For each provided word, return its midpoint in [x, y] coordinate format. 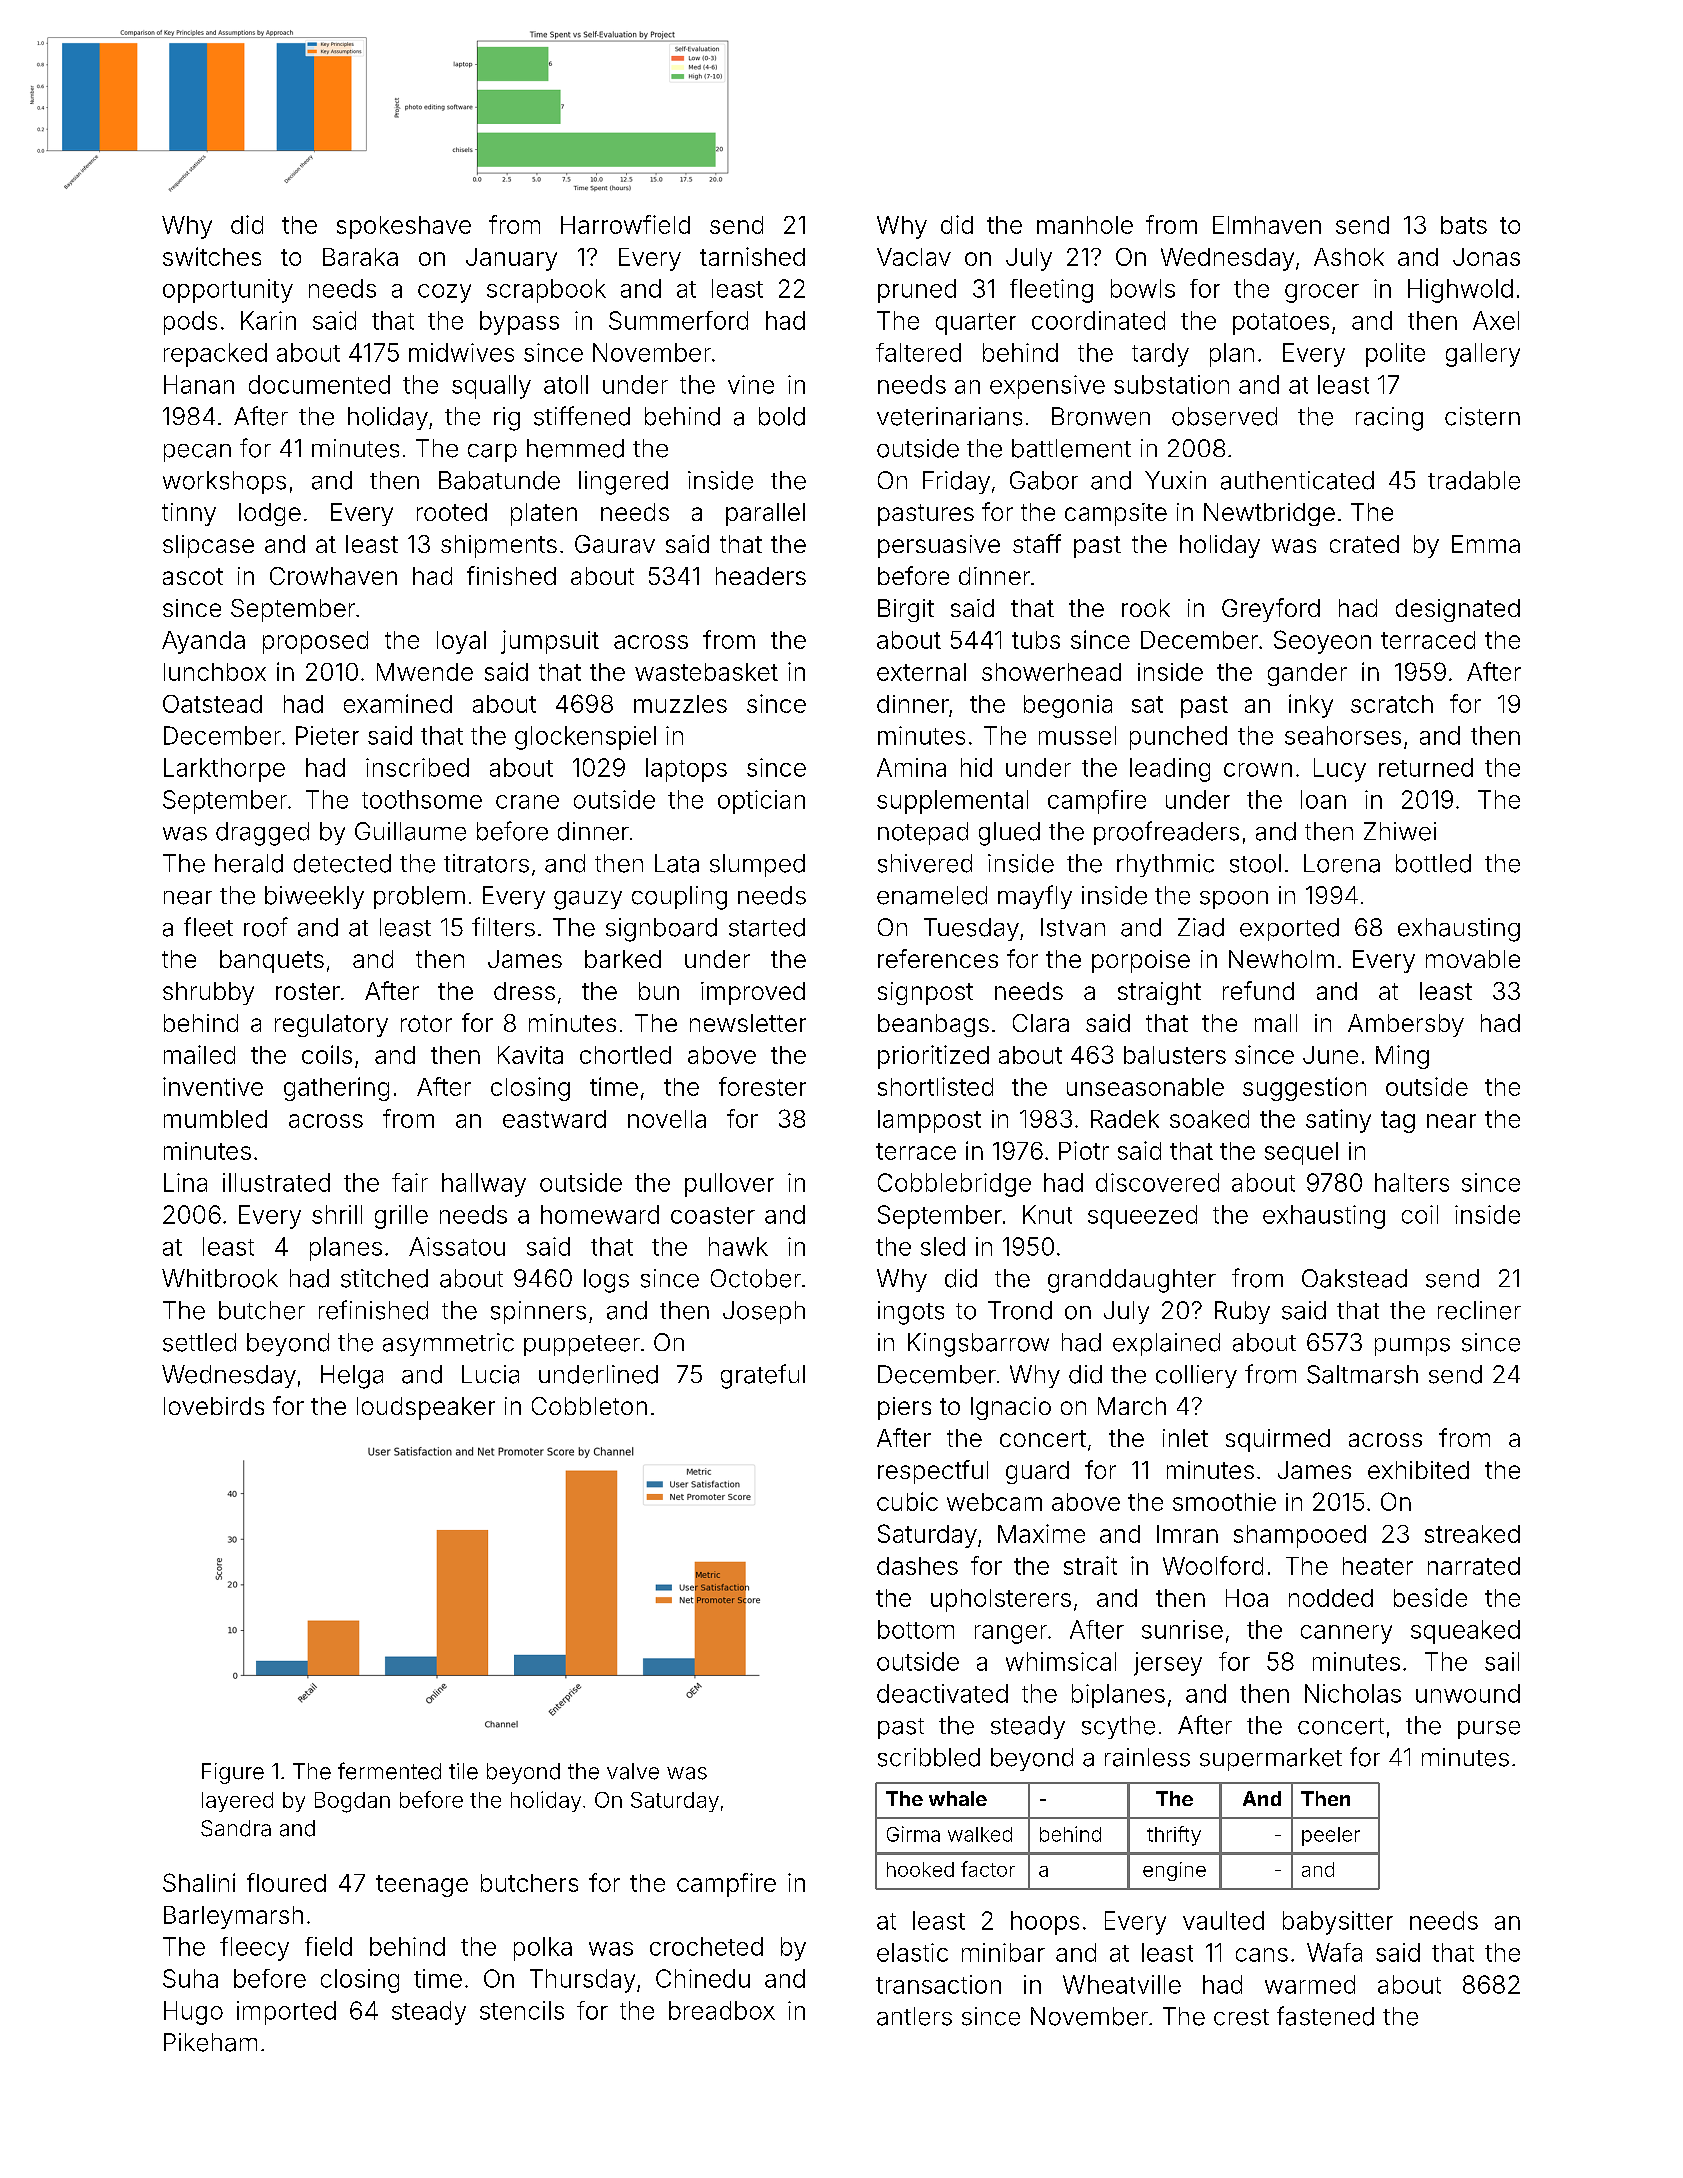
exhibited [1418, 1470]
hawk [738, 1246]
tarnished [752, 256]
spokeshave [404, 227]
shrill [337, 1214]
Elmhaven [1267, 225]
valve [633, 1771]
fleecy [254, 1949]
